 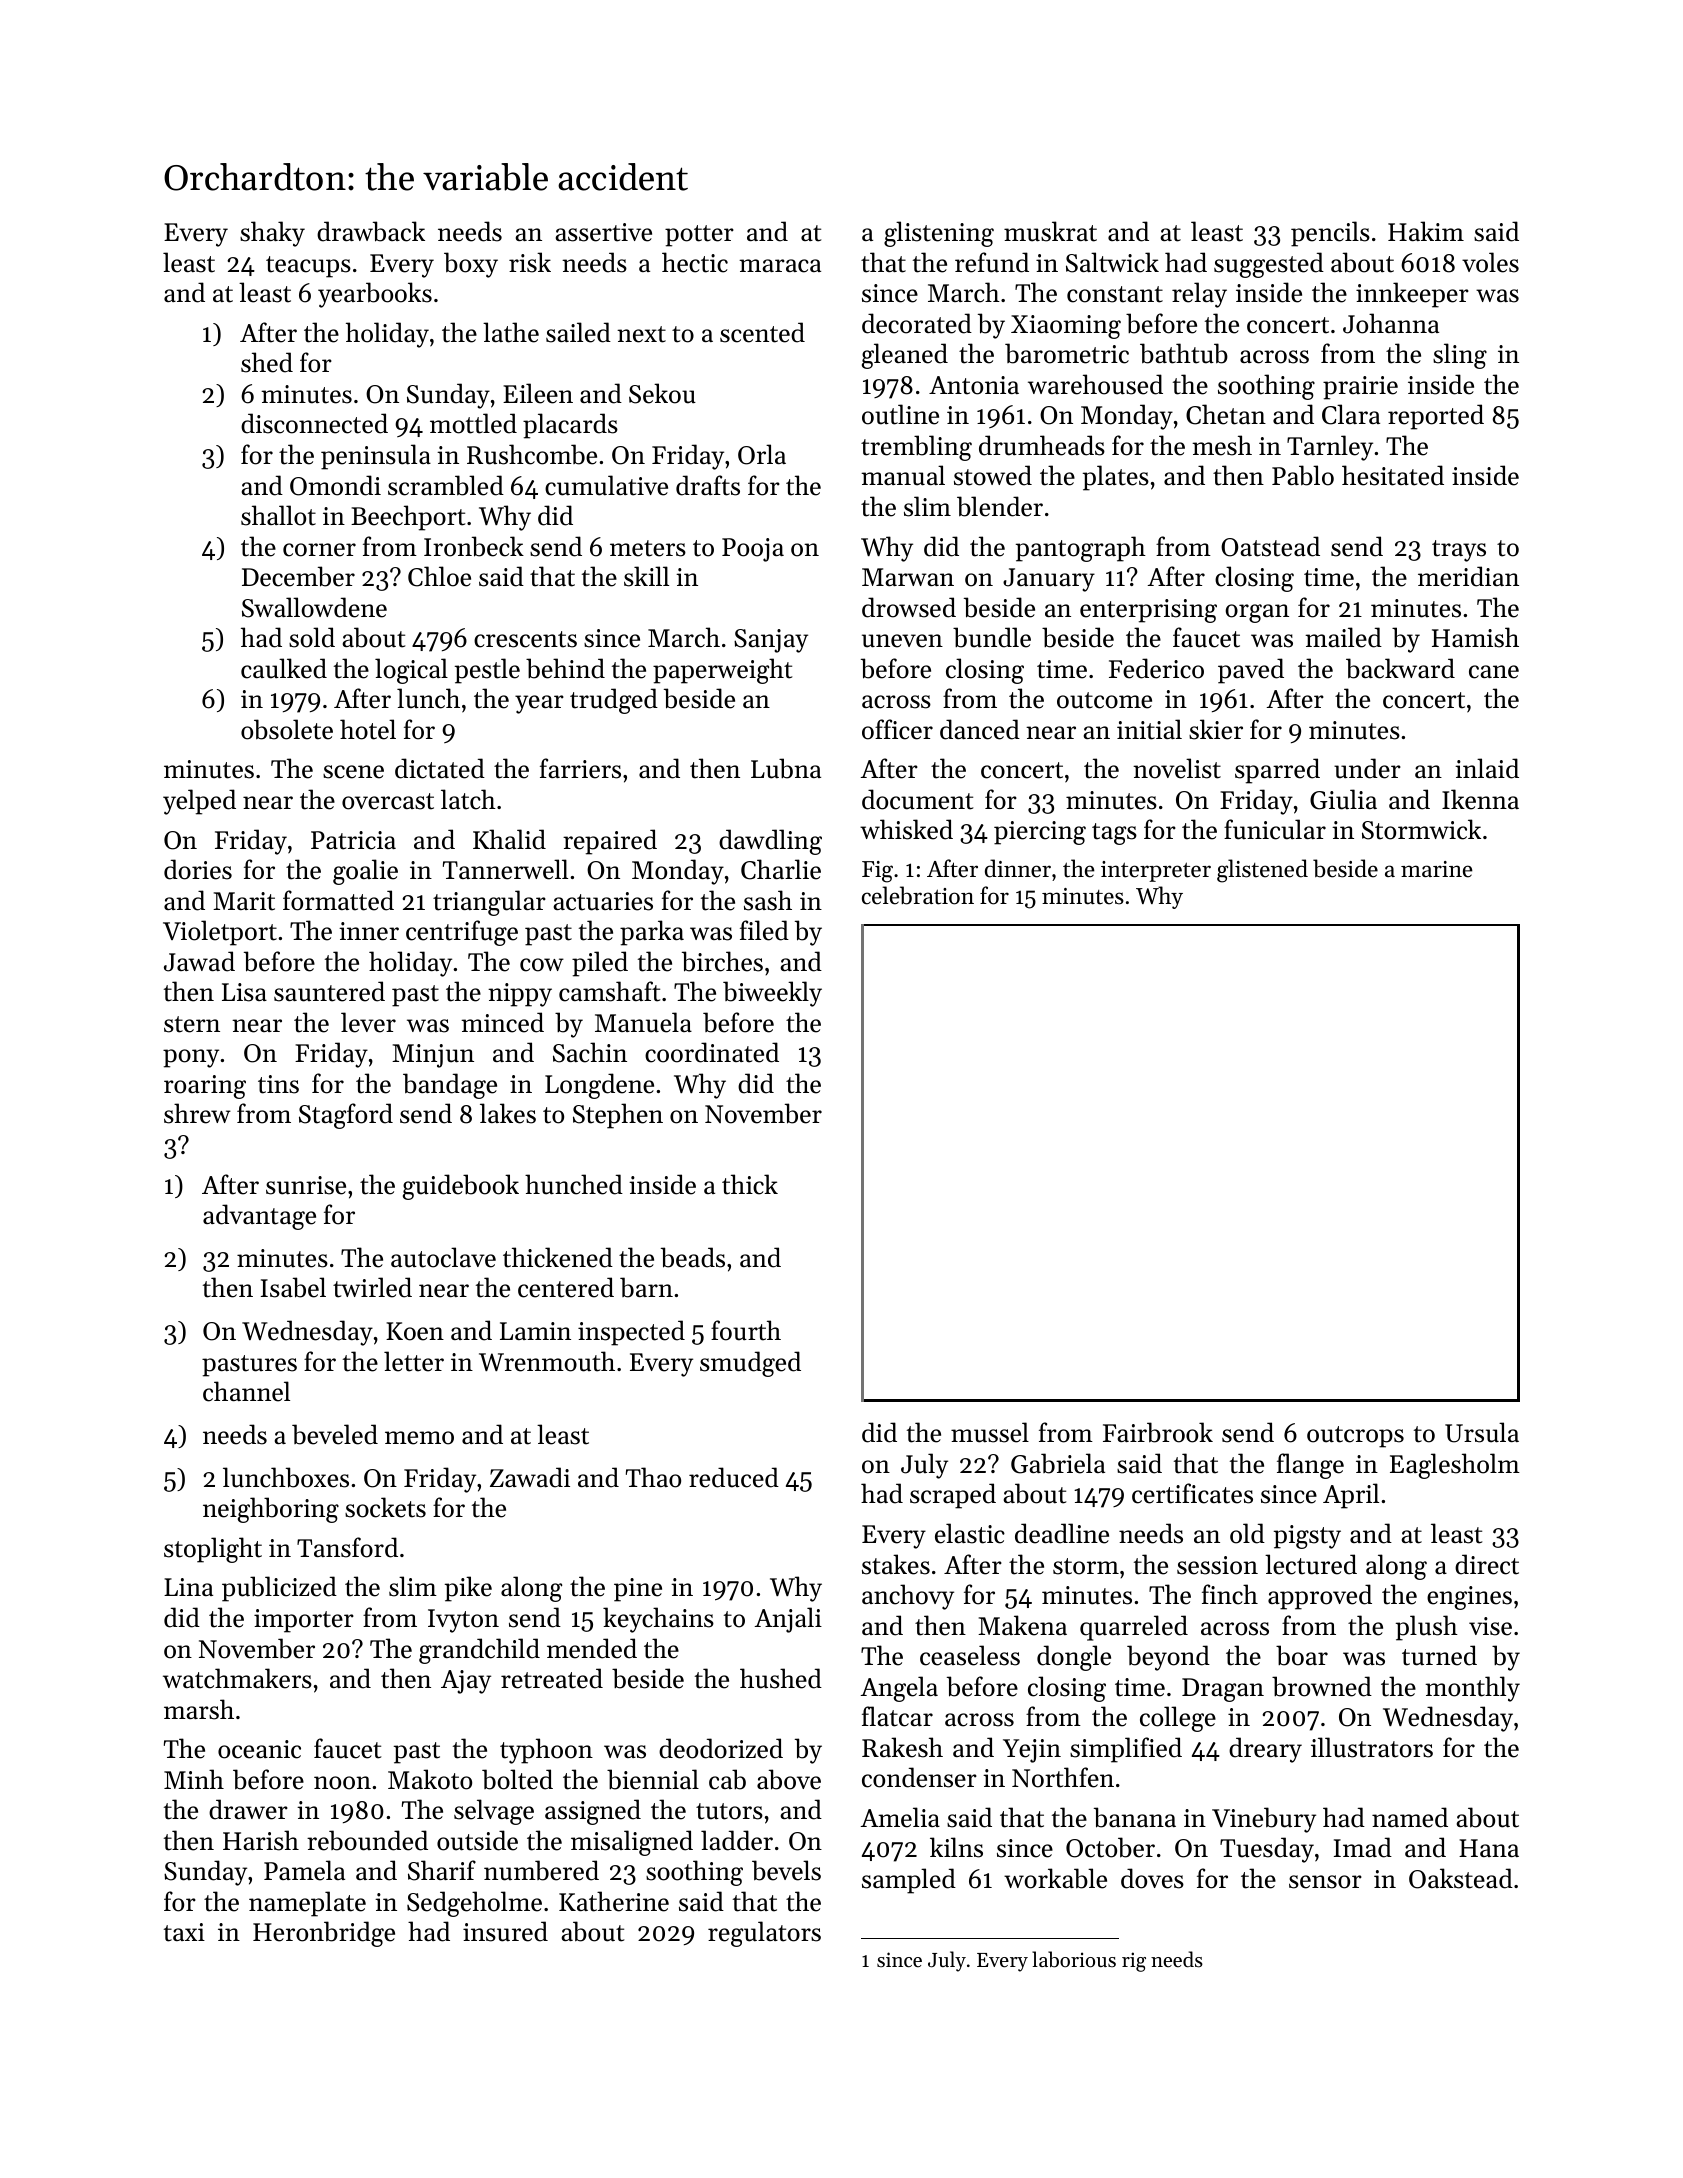 What do you see at coordinates (750, 1364) in the screenshot?
I see `smudged` at bounding box center [750, 1364].
